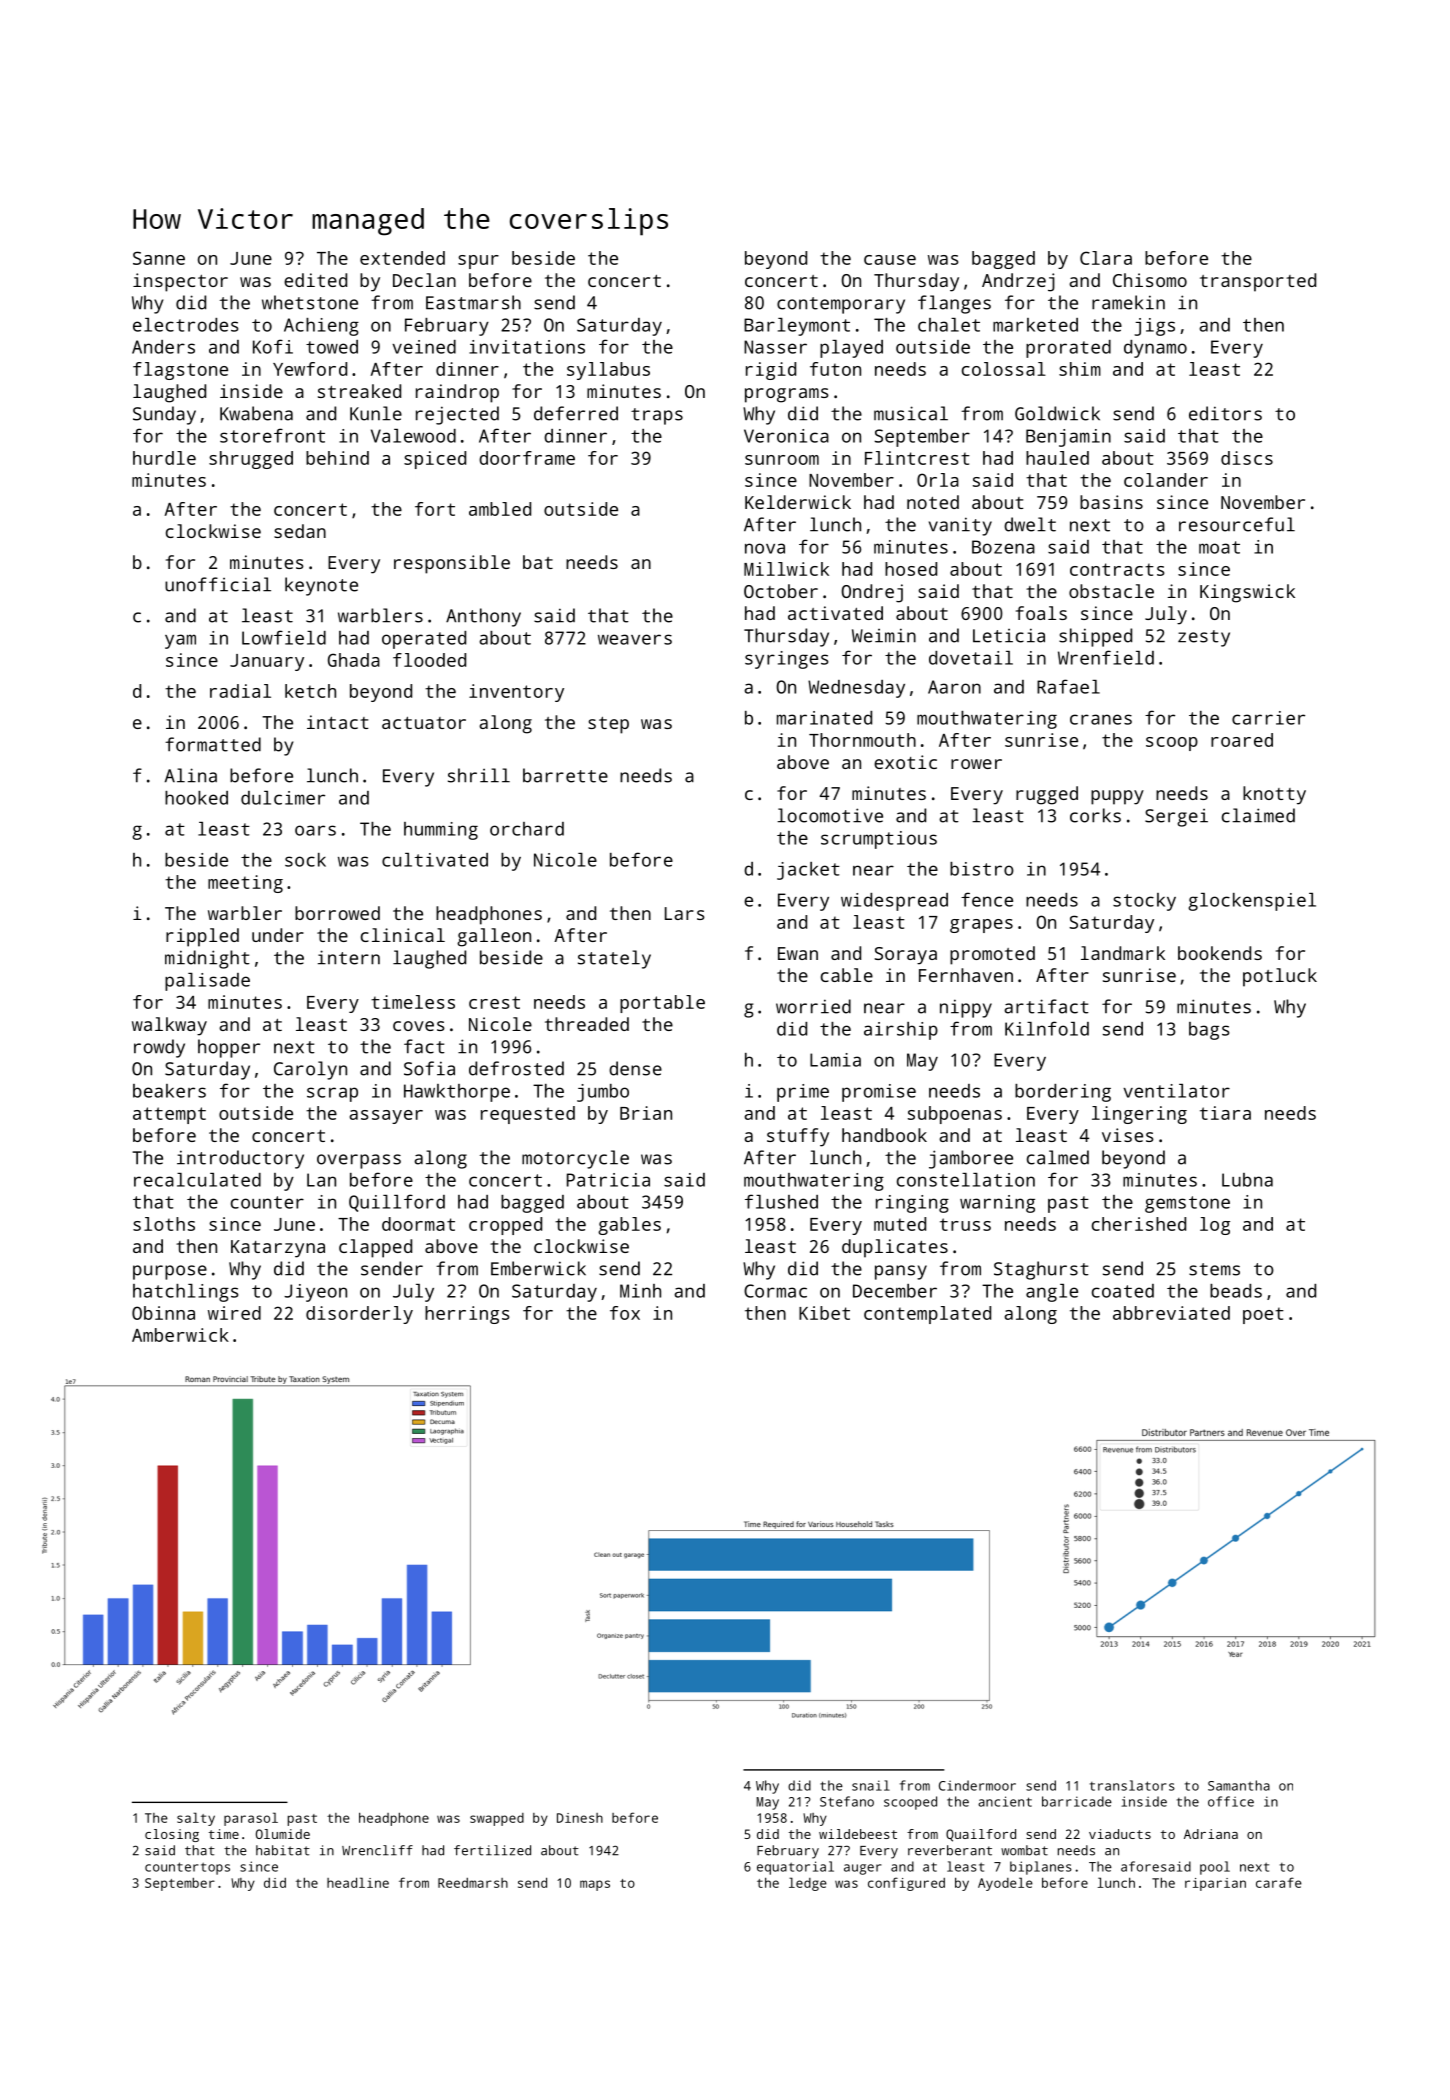 This image has width=1450, height=2100. Describe the element at coordinates (1041, 1270) in the image. I see `Staghurst` at that location.
